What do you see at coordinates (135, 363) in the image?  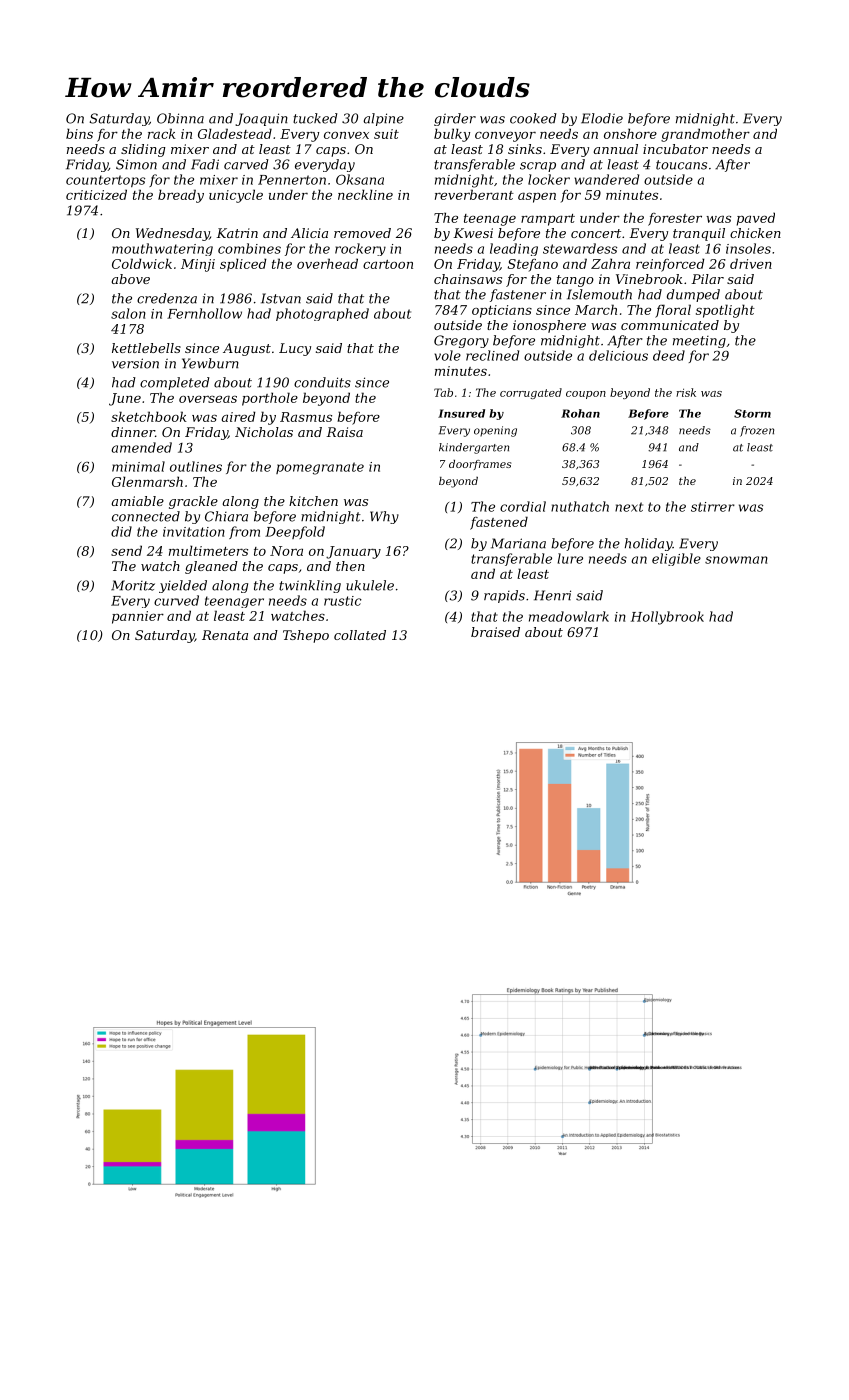 I see `version` at bounding box center [135, 363].
